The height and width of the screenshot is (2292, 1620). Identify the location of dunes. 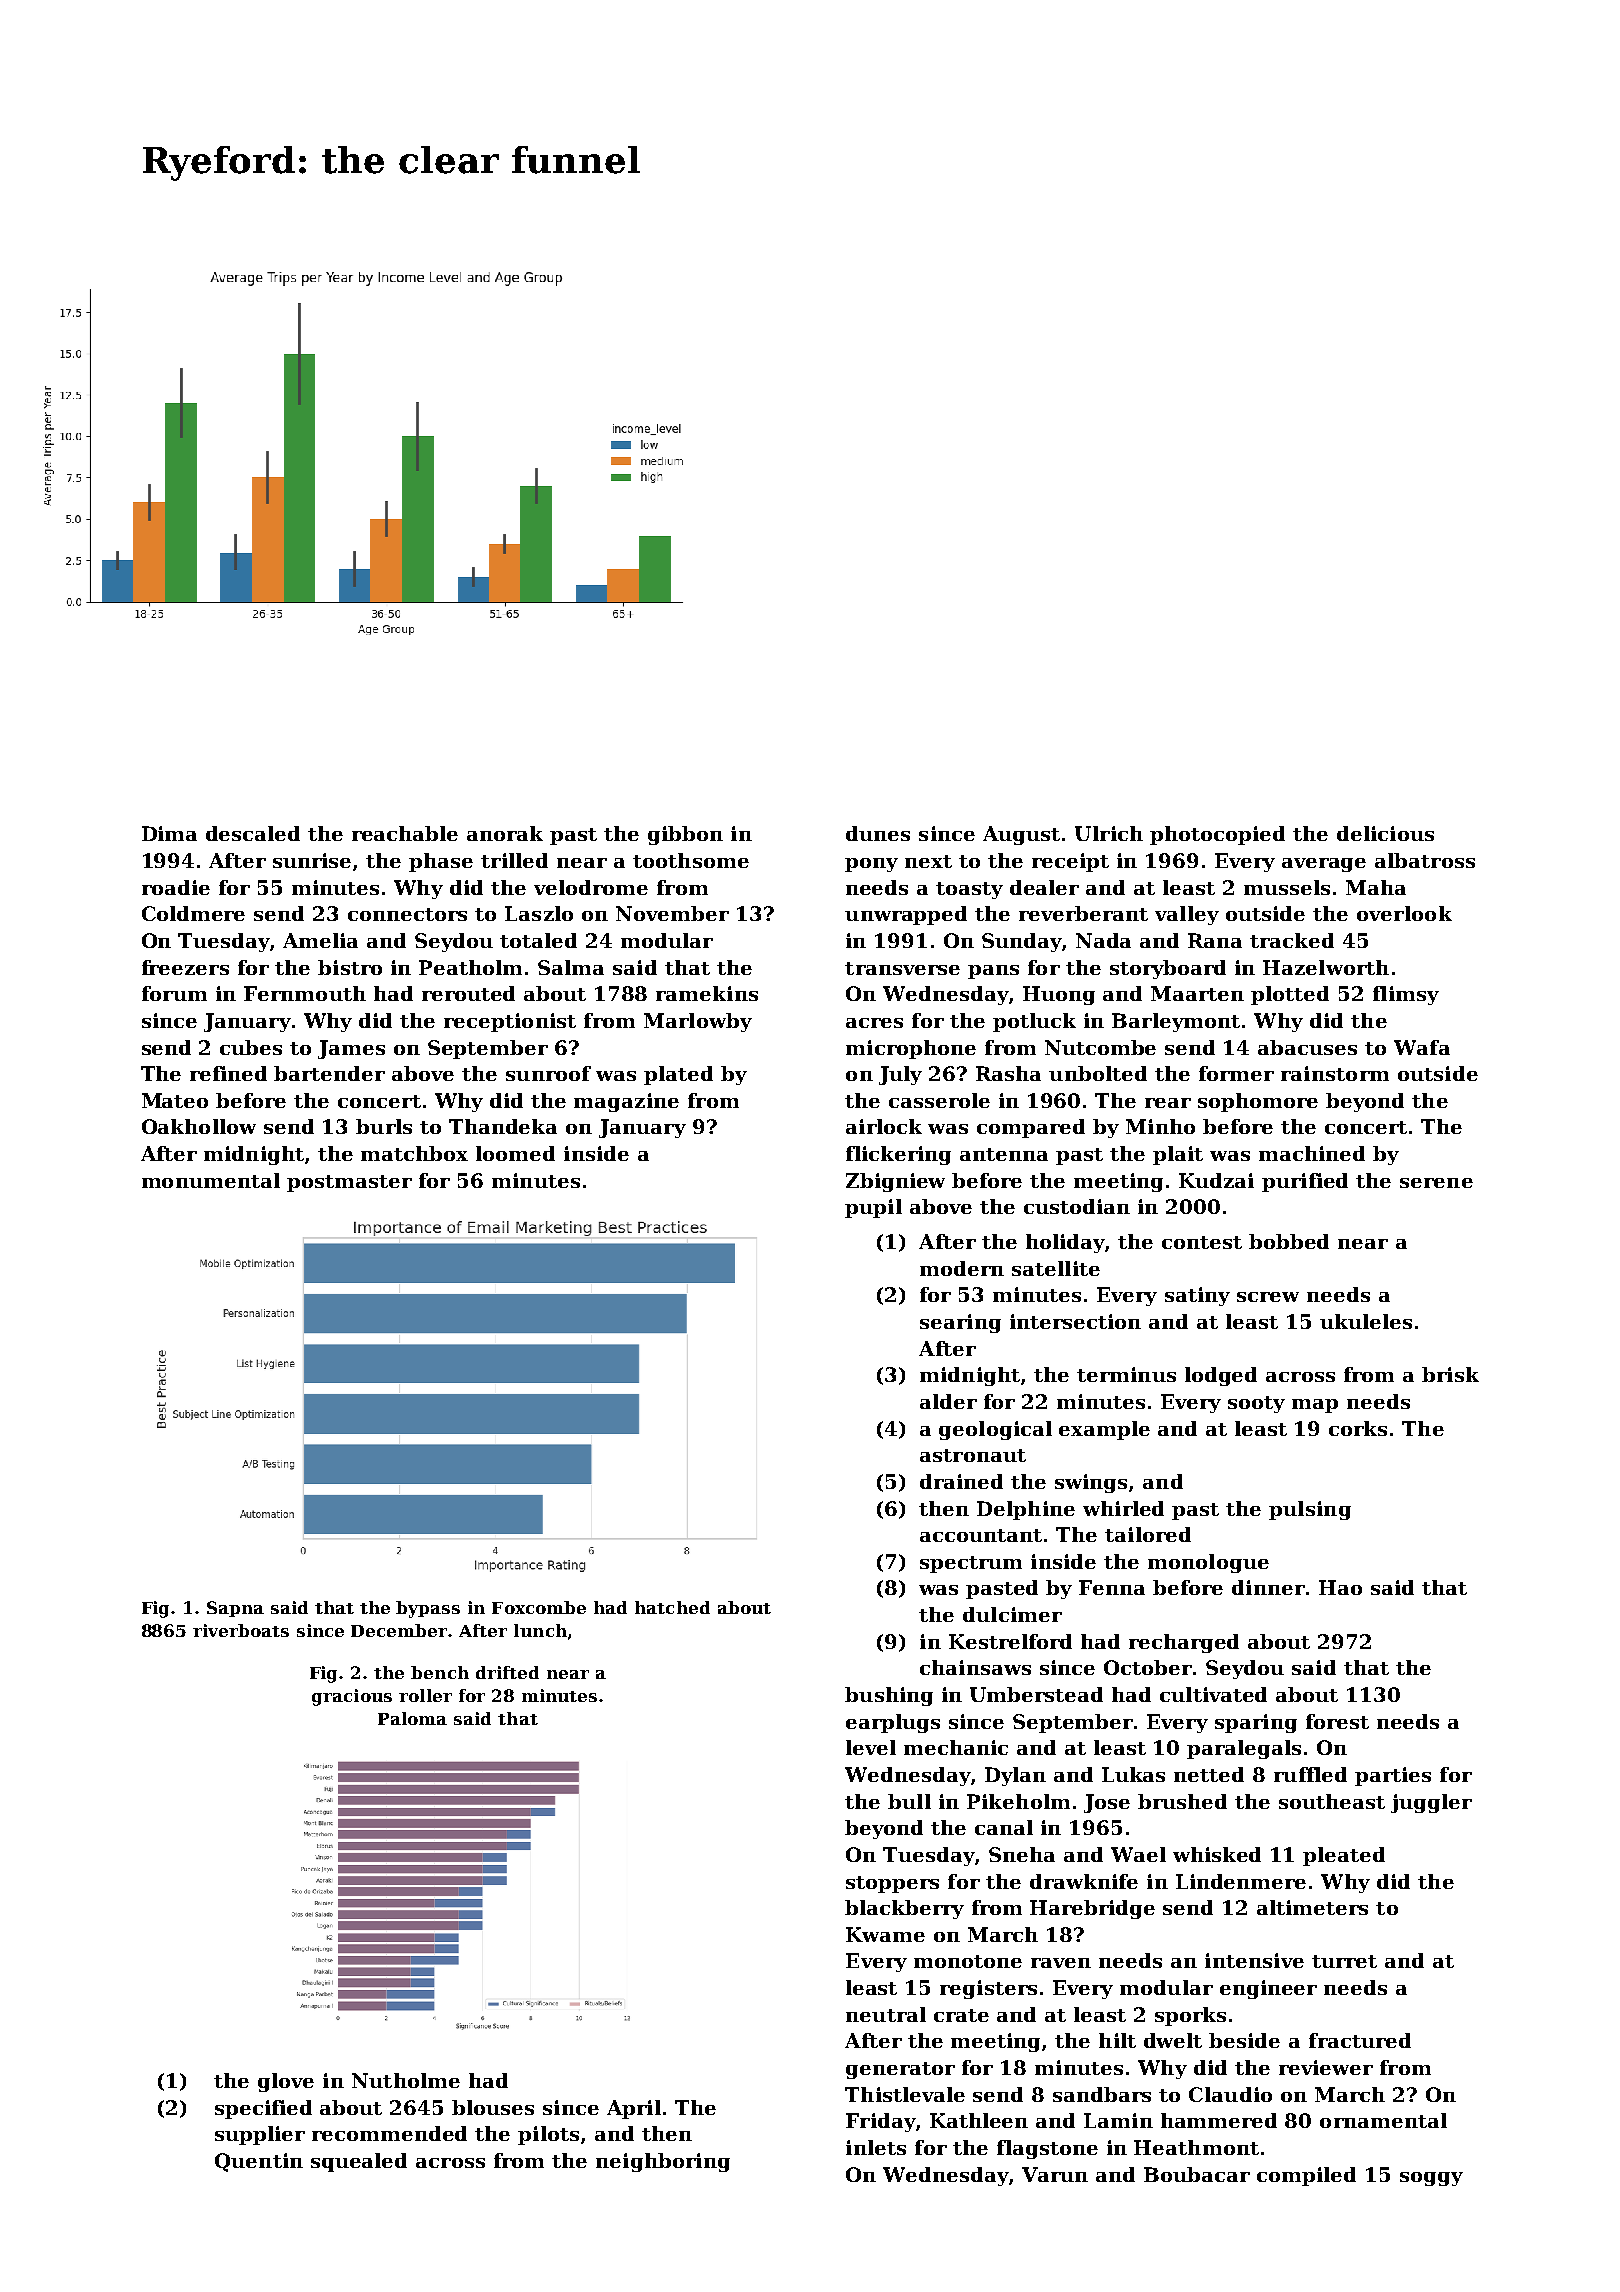
(878, 833).
